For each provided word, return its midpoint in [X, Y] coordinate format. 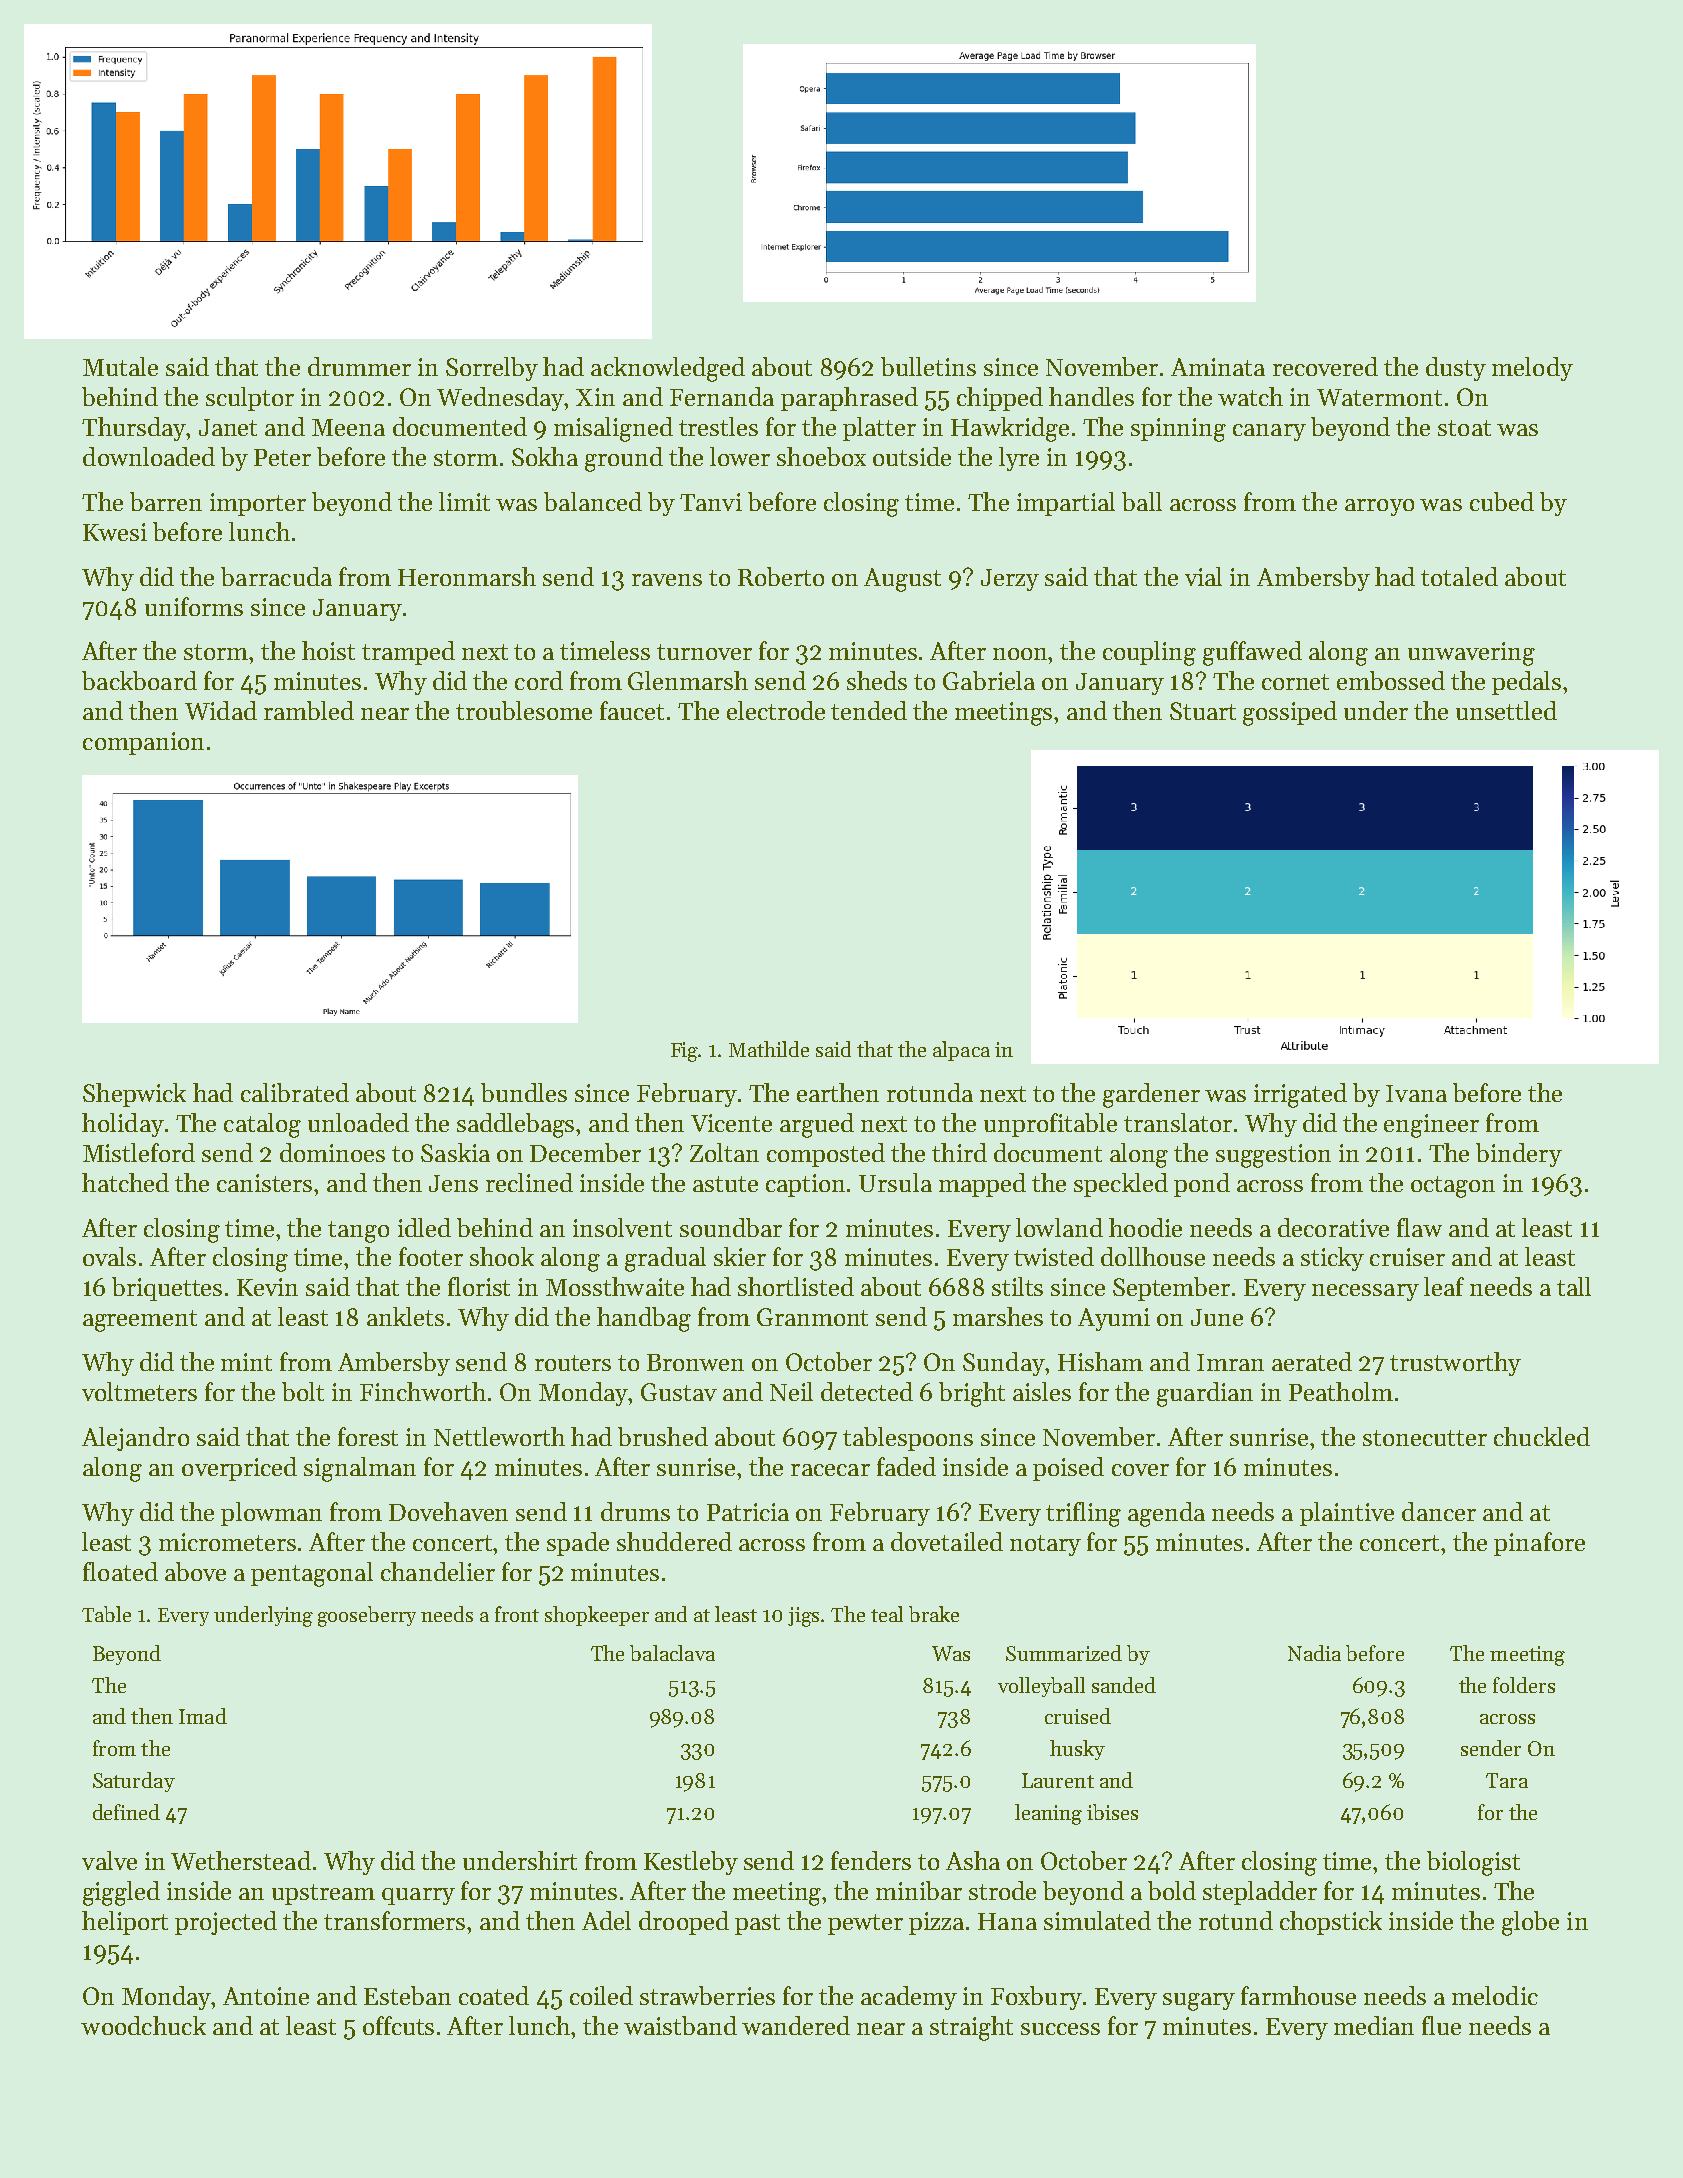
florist [479, 1286]
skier [740, 1256]
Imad [203, 1716]
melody [1532, 369]
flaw [1419, 1227]
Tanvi [711, 502]
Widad [221, 710]
